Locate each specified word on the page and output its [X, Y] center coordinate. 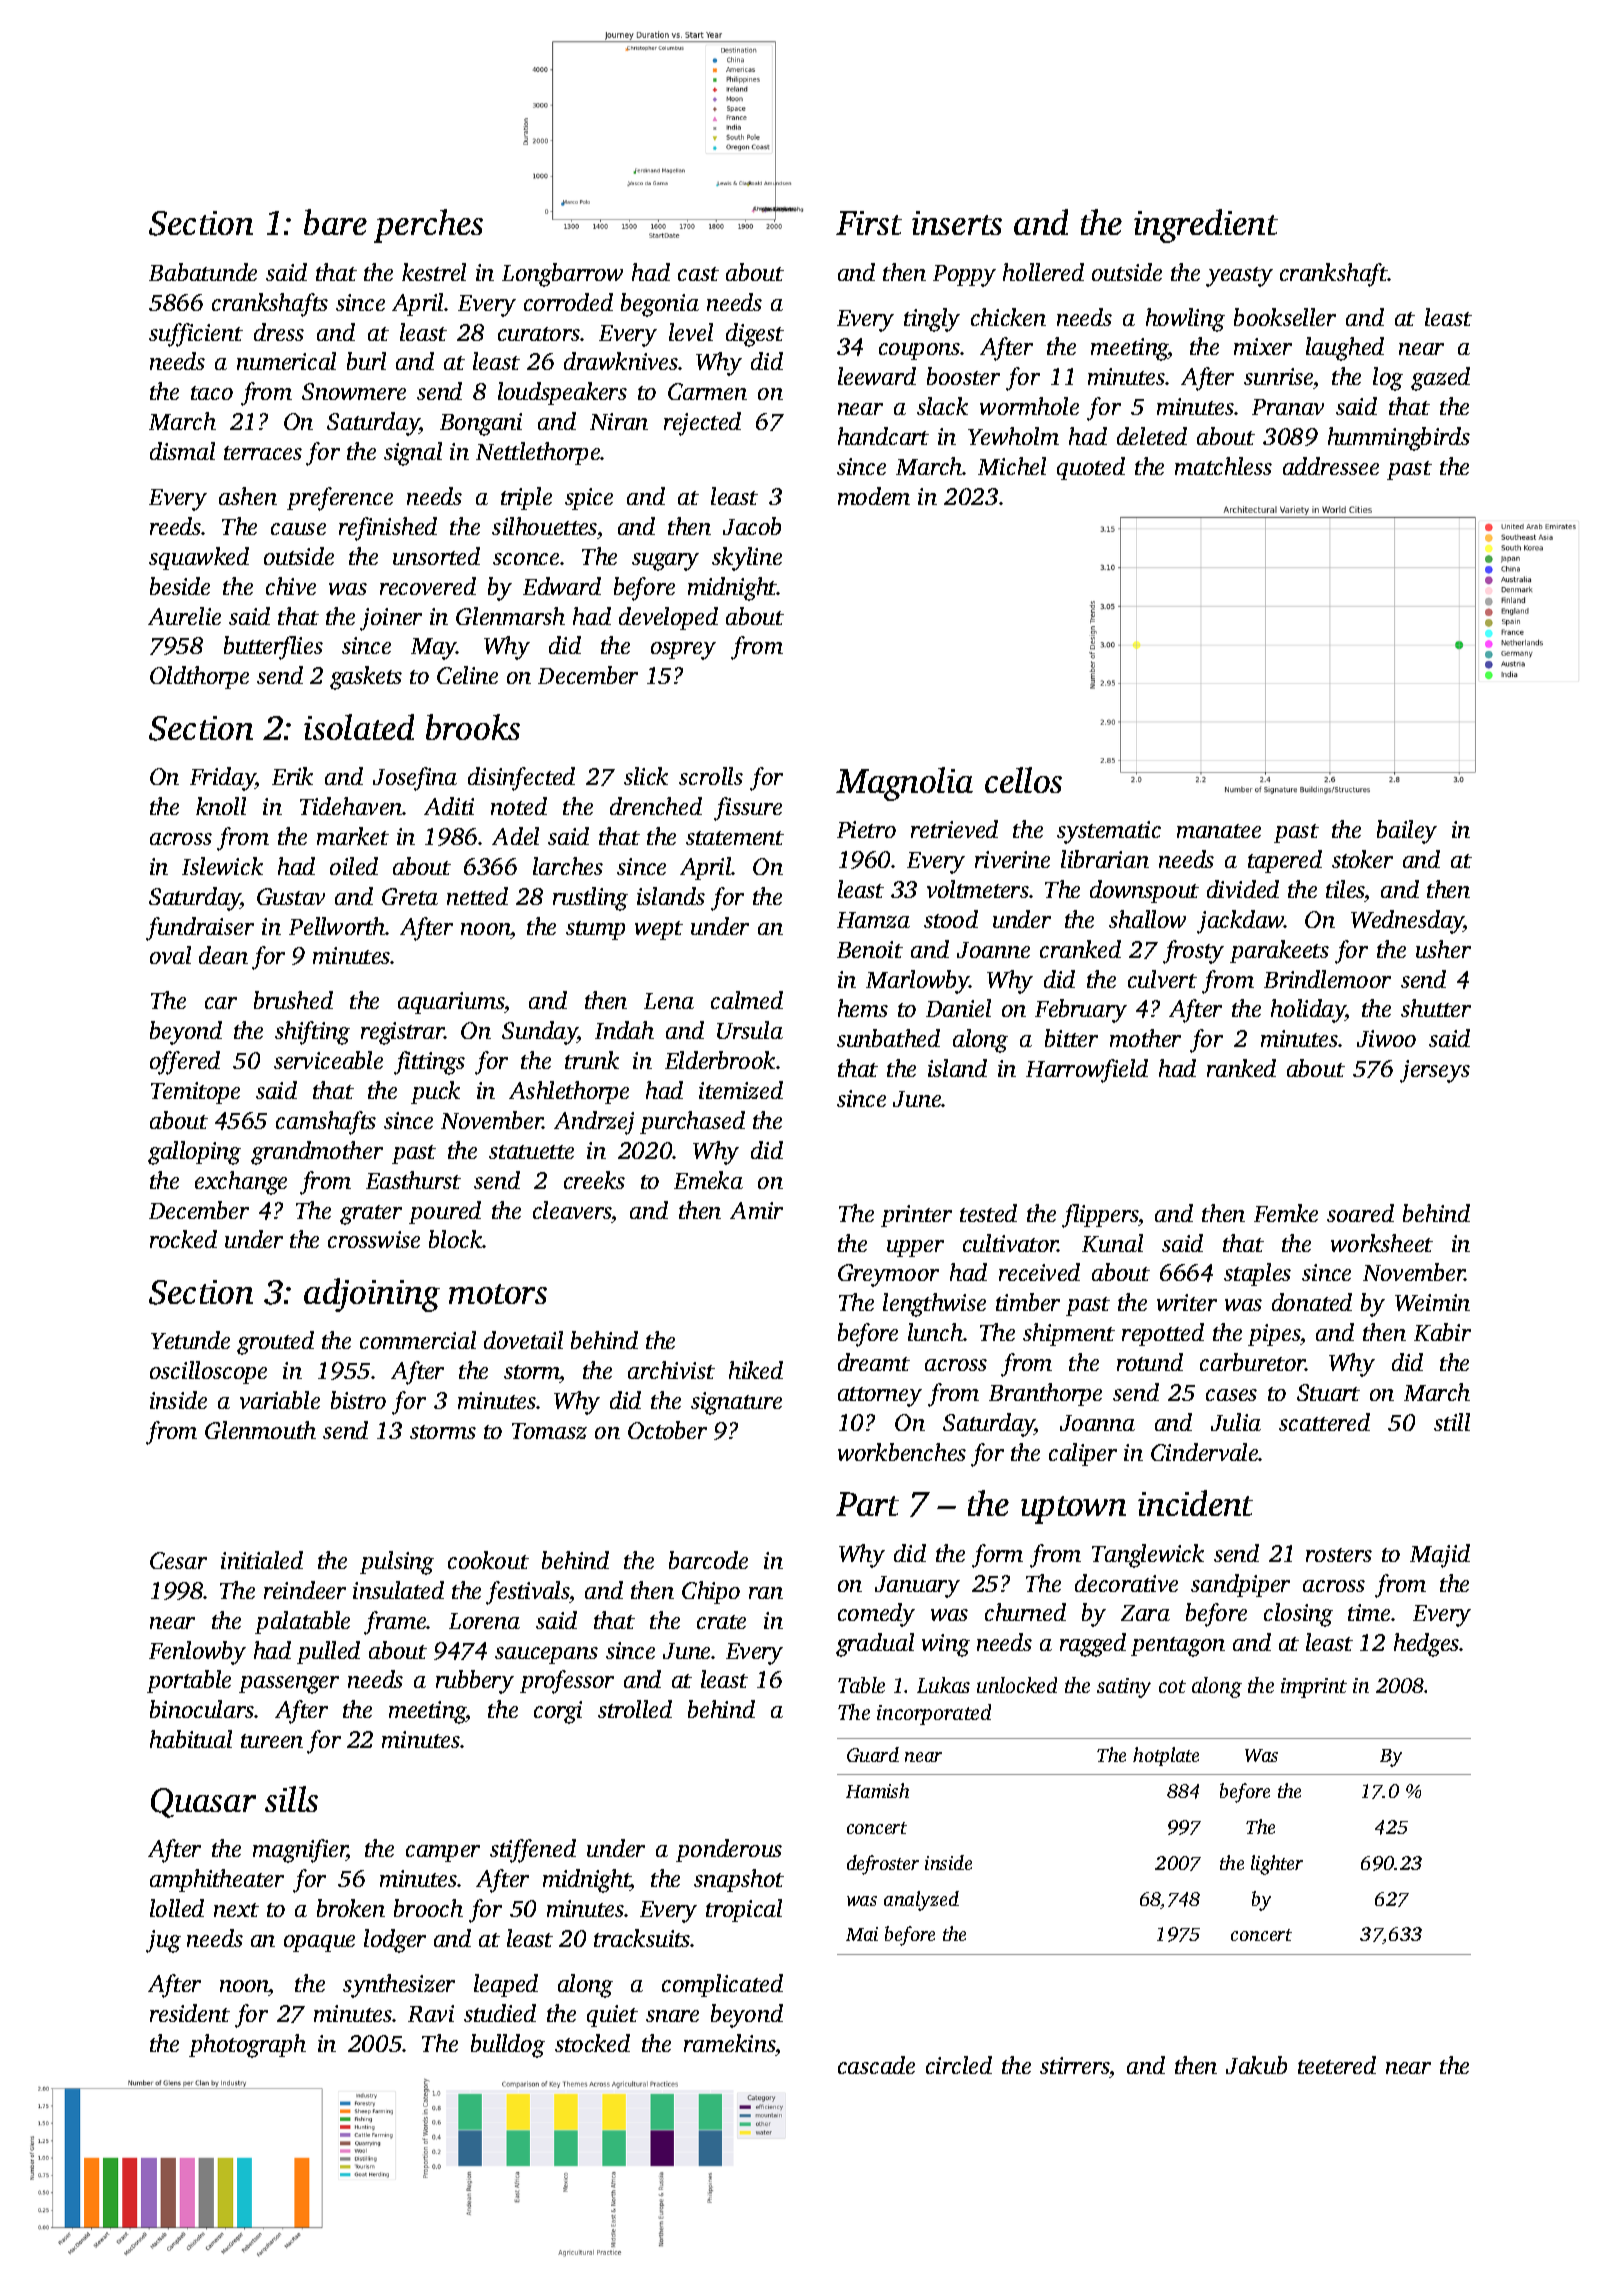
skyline [747, 559]
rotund [1150, 1362]
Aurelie [184, 616]
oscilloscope [208, 1372]
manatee [1219, 831]
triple [526, 498]
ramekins [729, 2043]
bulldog [508, 2046]
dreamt [874, 1362]
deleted [1152, 436]
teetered [1337, 2065]
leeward [877, 376]
